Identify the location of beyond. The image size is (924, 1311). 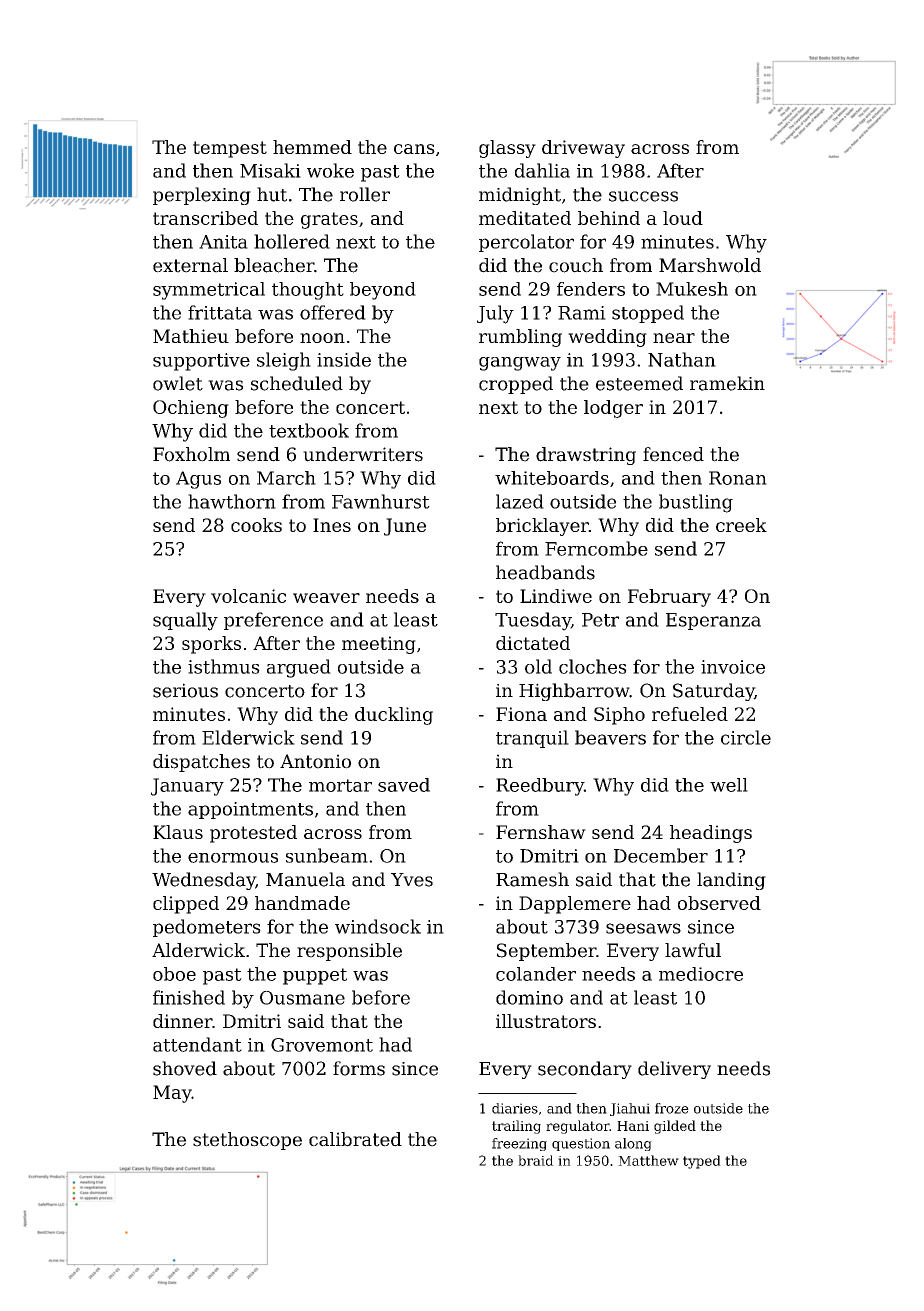
(383, 291).
